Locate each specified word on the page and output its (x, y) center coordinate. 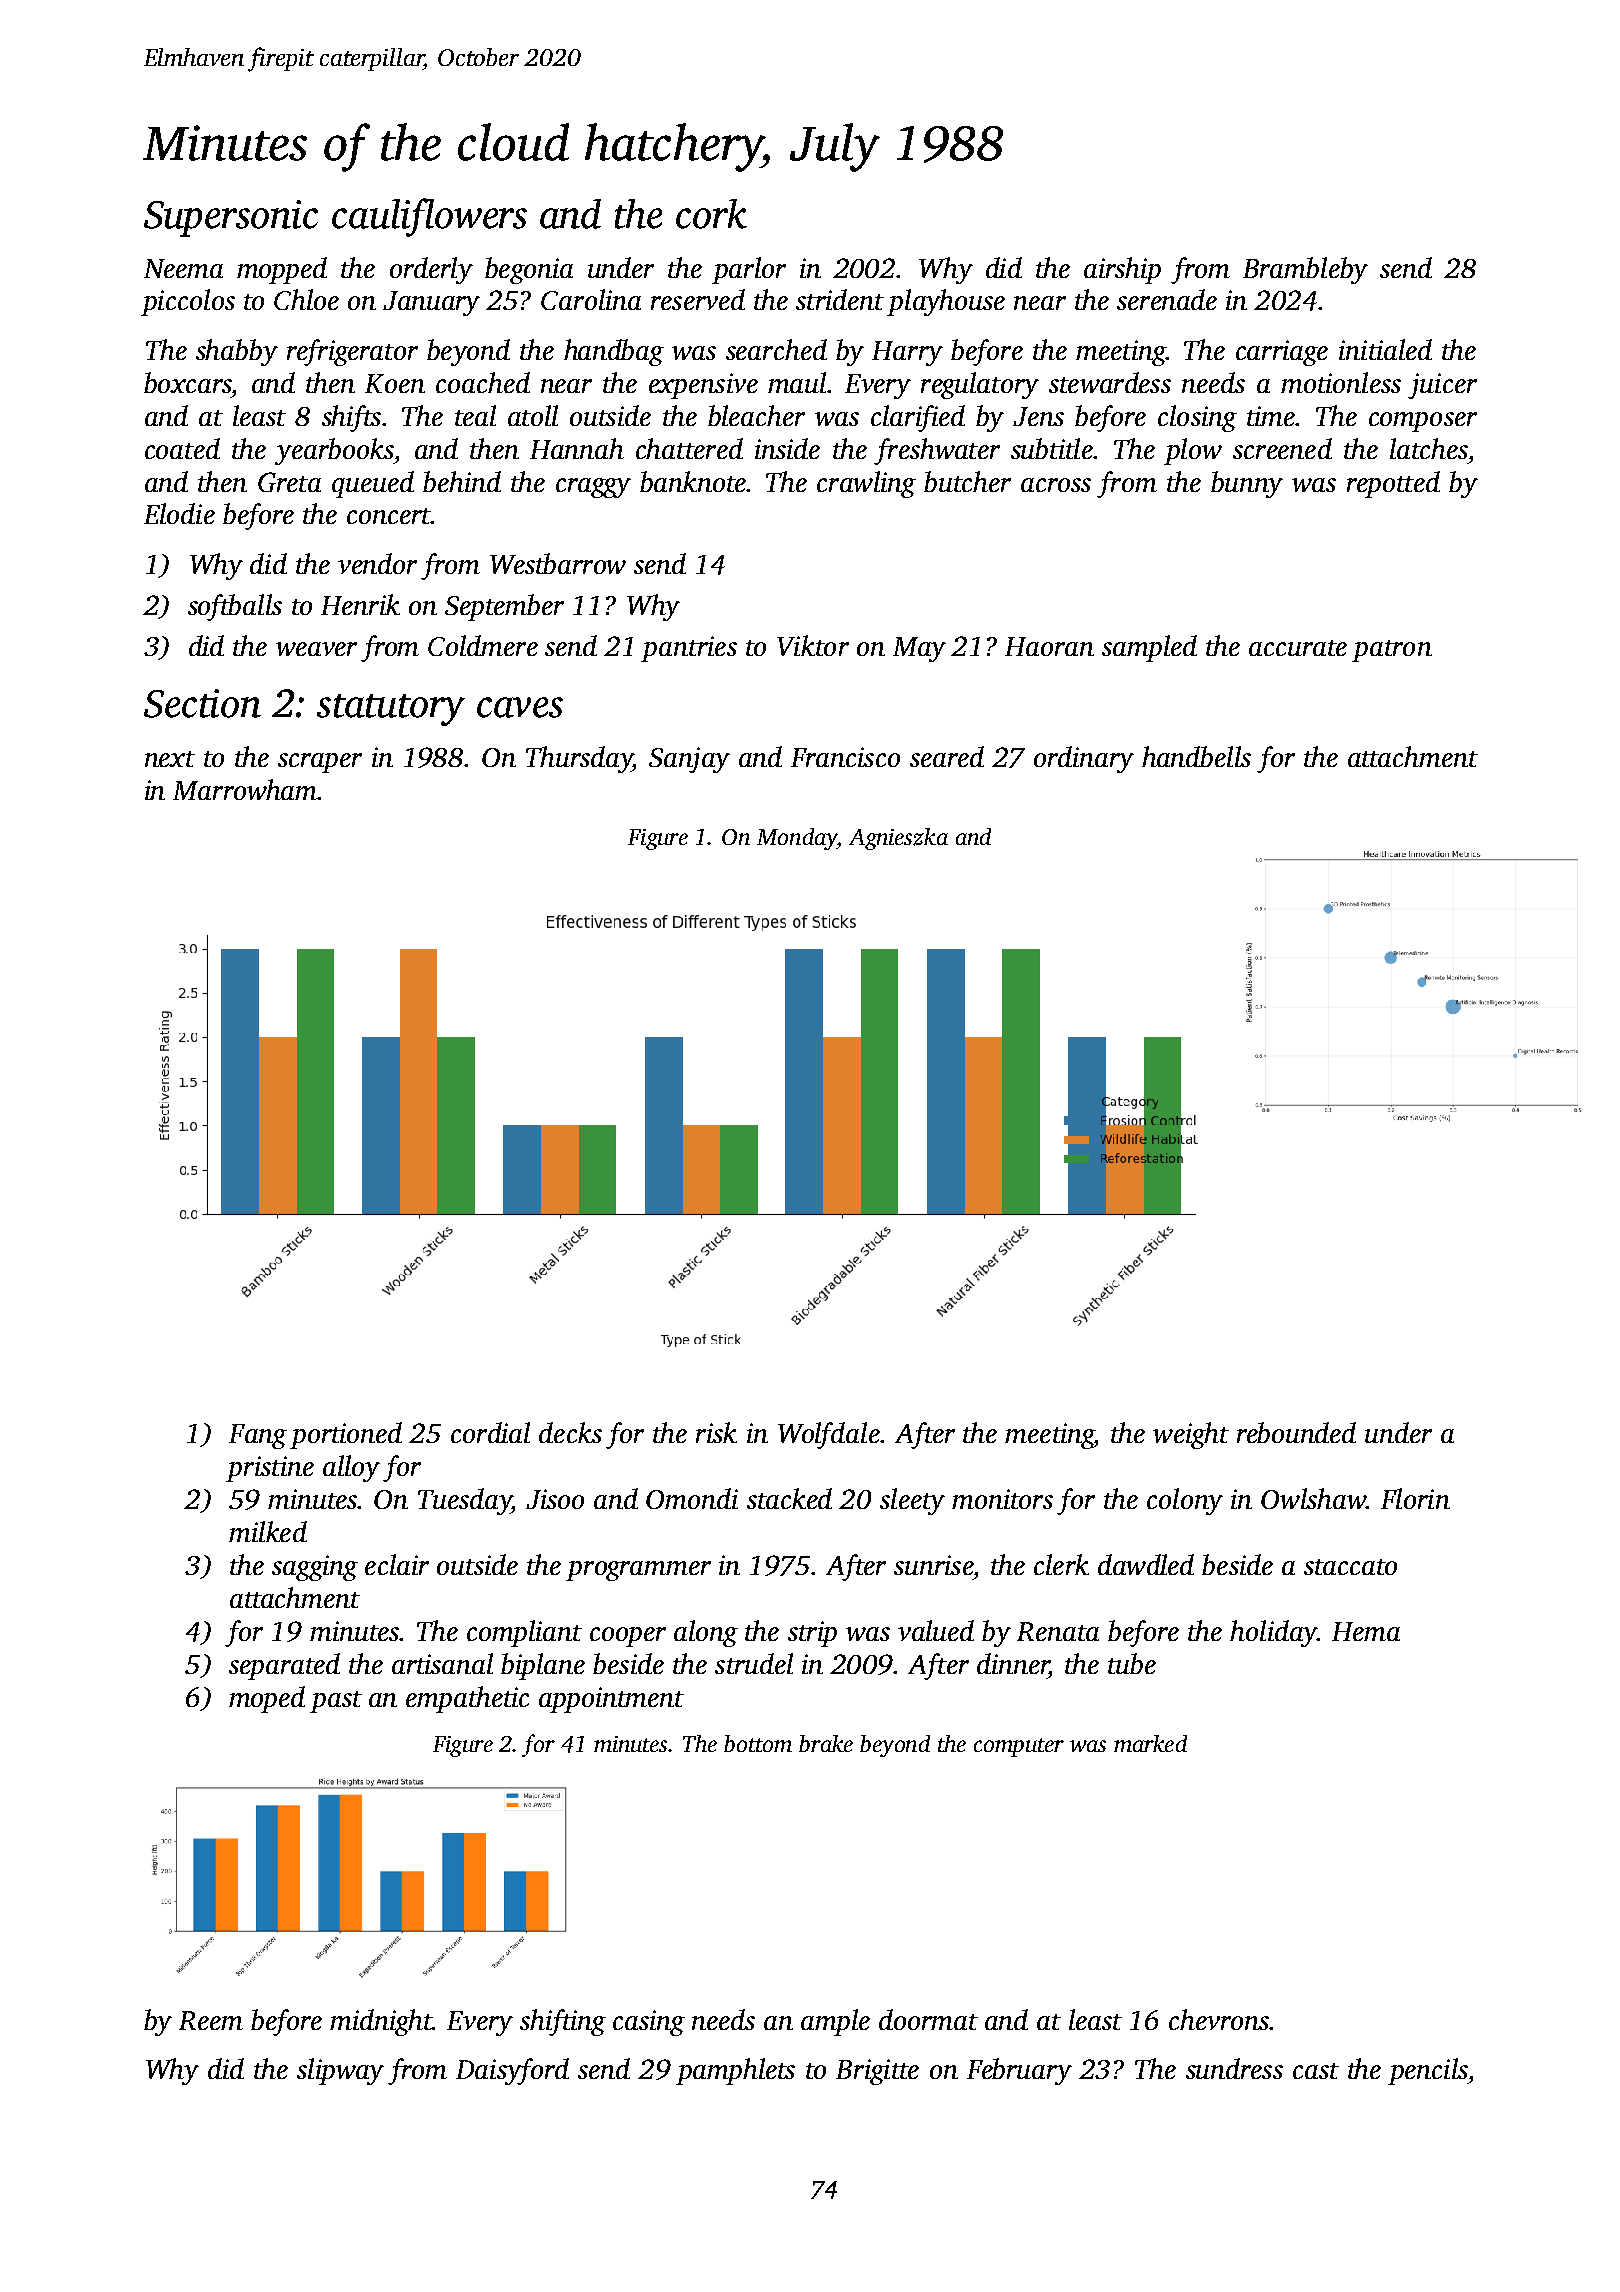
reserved (698, 299)
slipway (340, 2071)
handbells (1196, 756)
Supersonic (231, 218)
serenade (1167, 299)
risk (716, 1432)
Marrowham (245, 789)
